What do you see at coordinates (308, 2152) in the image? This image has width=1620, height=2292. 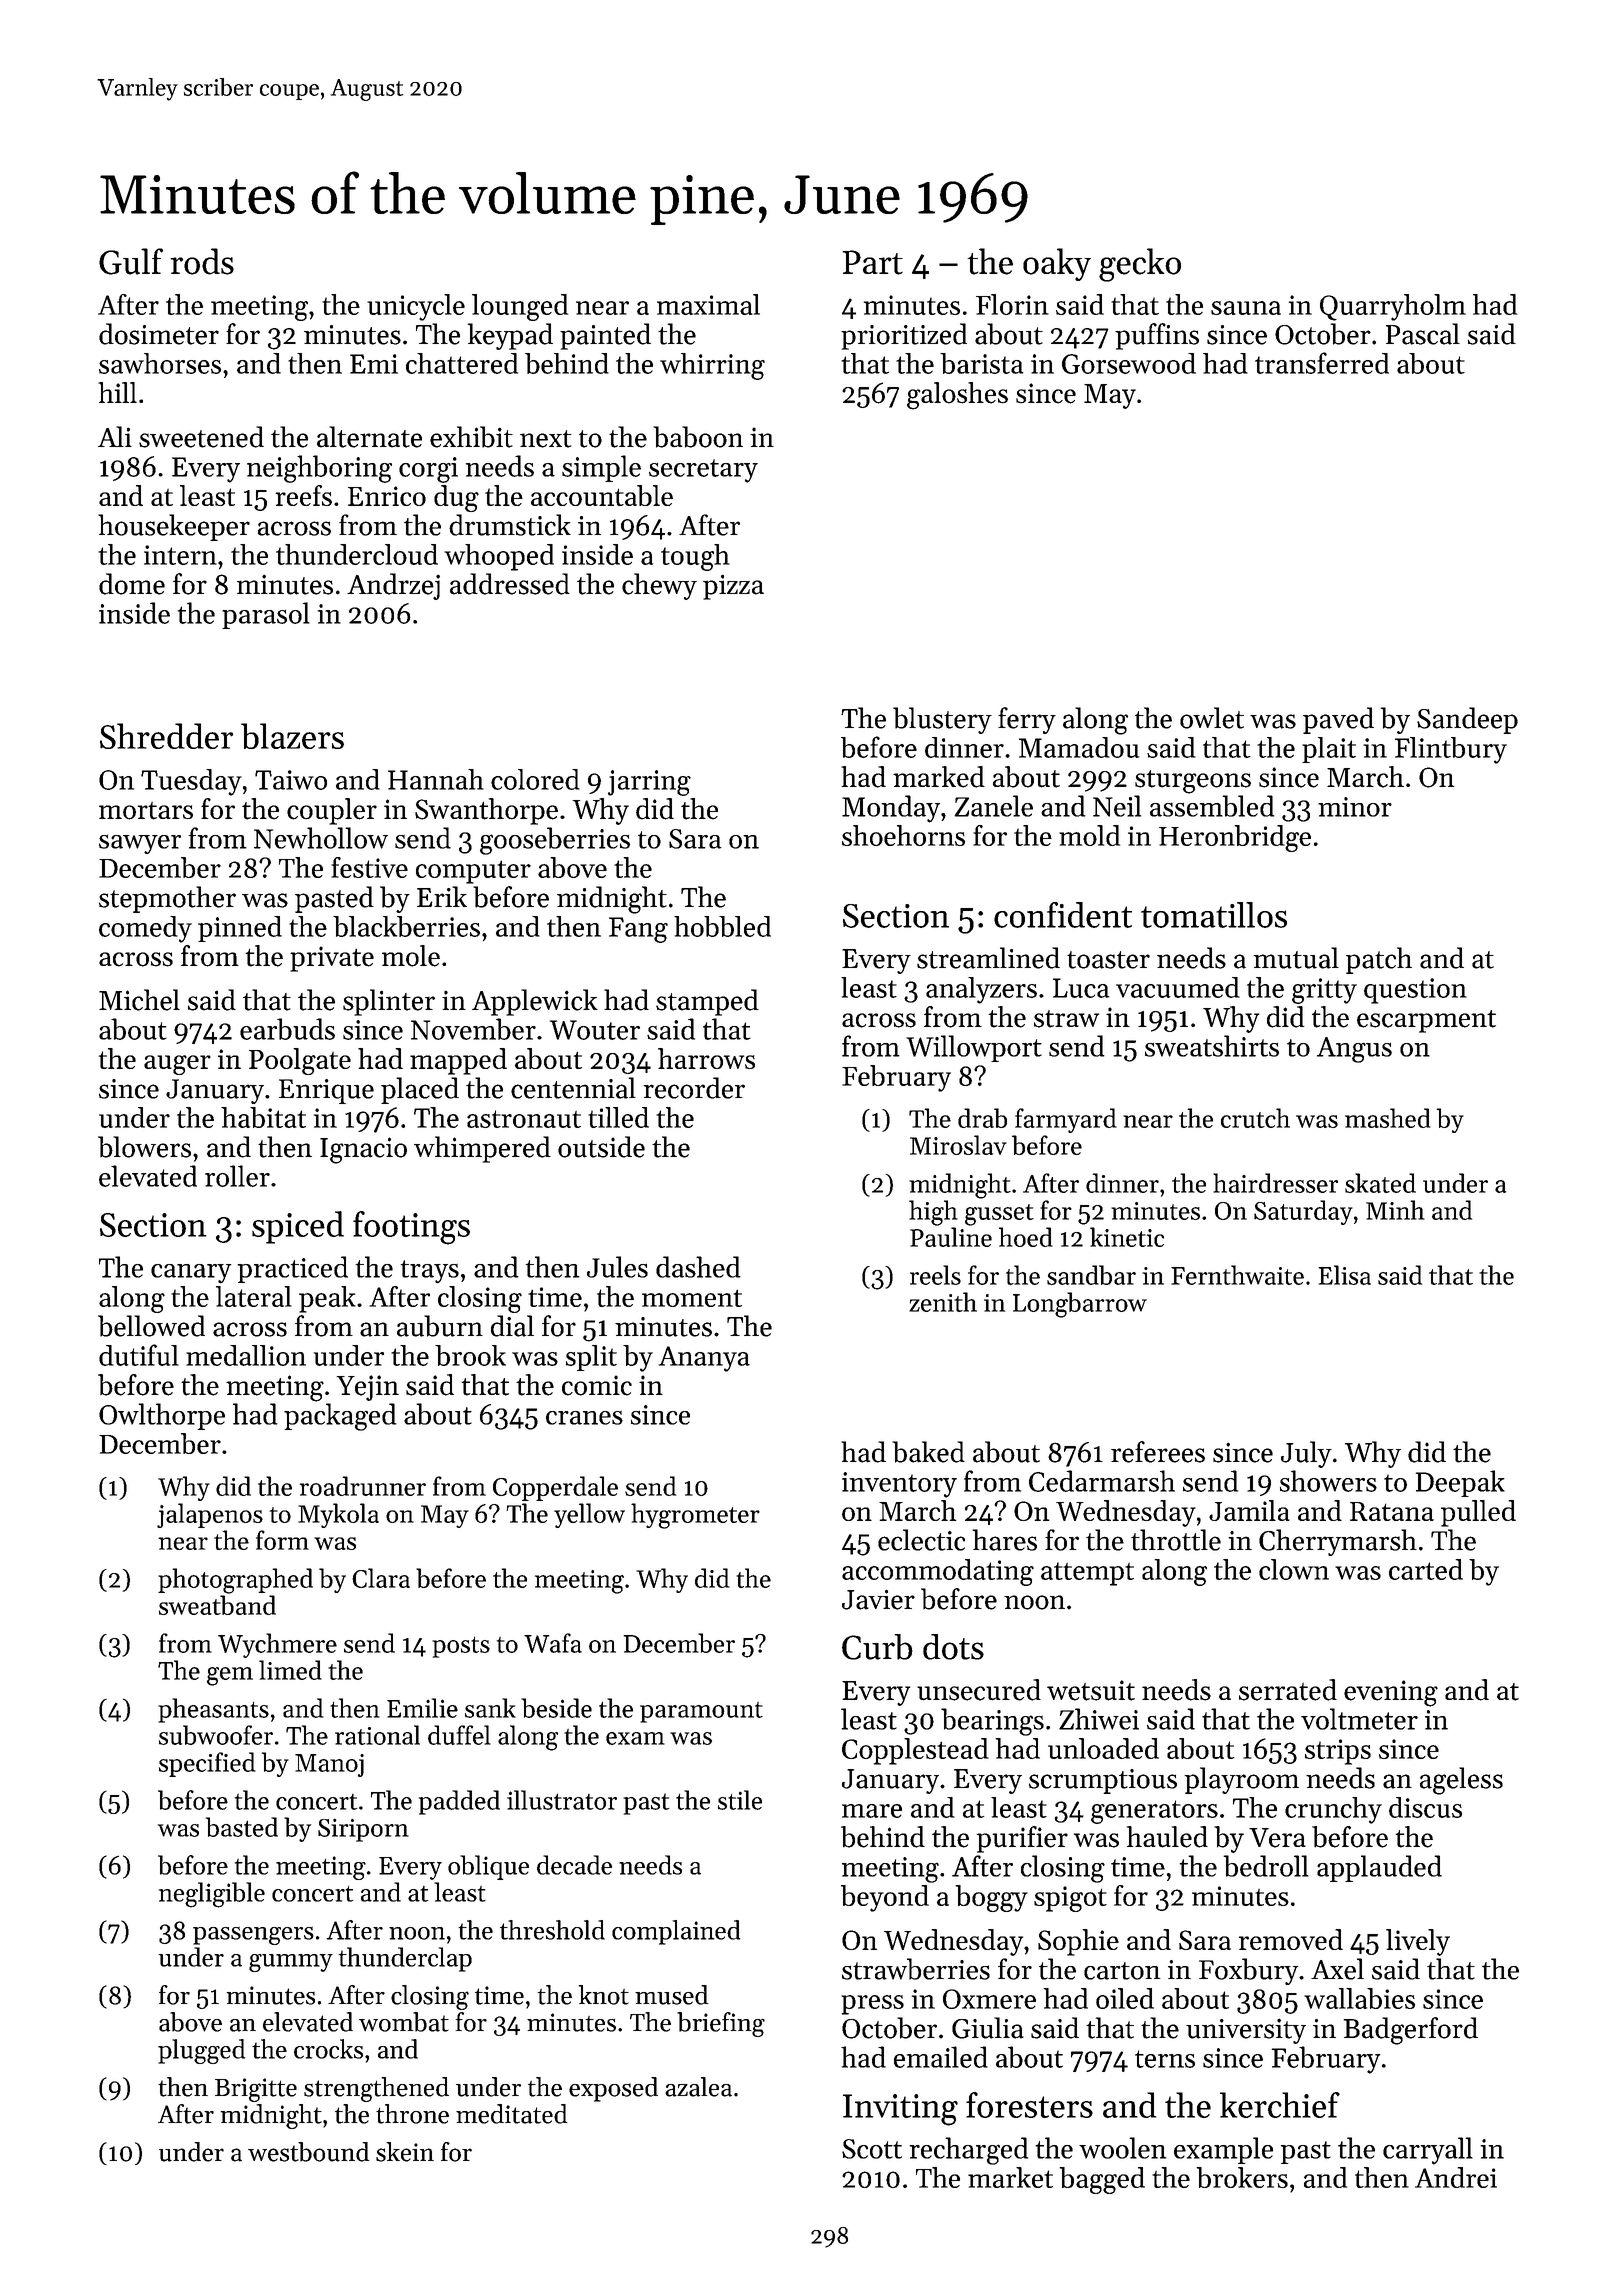 I see `westbound` at bounding box center [308, 2152].
